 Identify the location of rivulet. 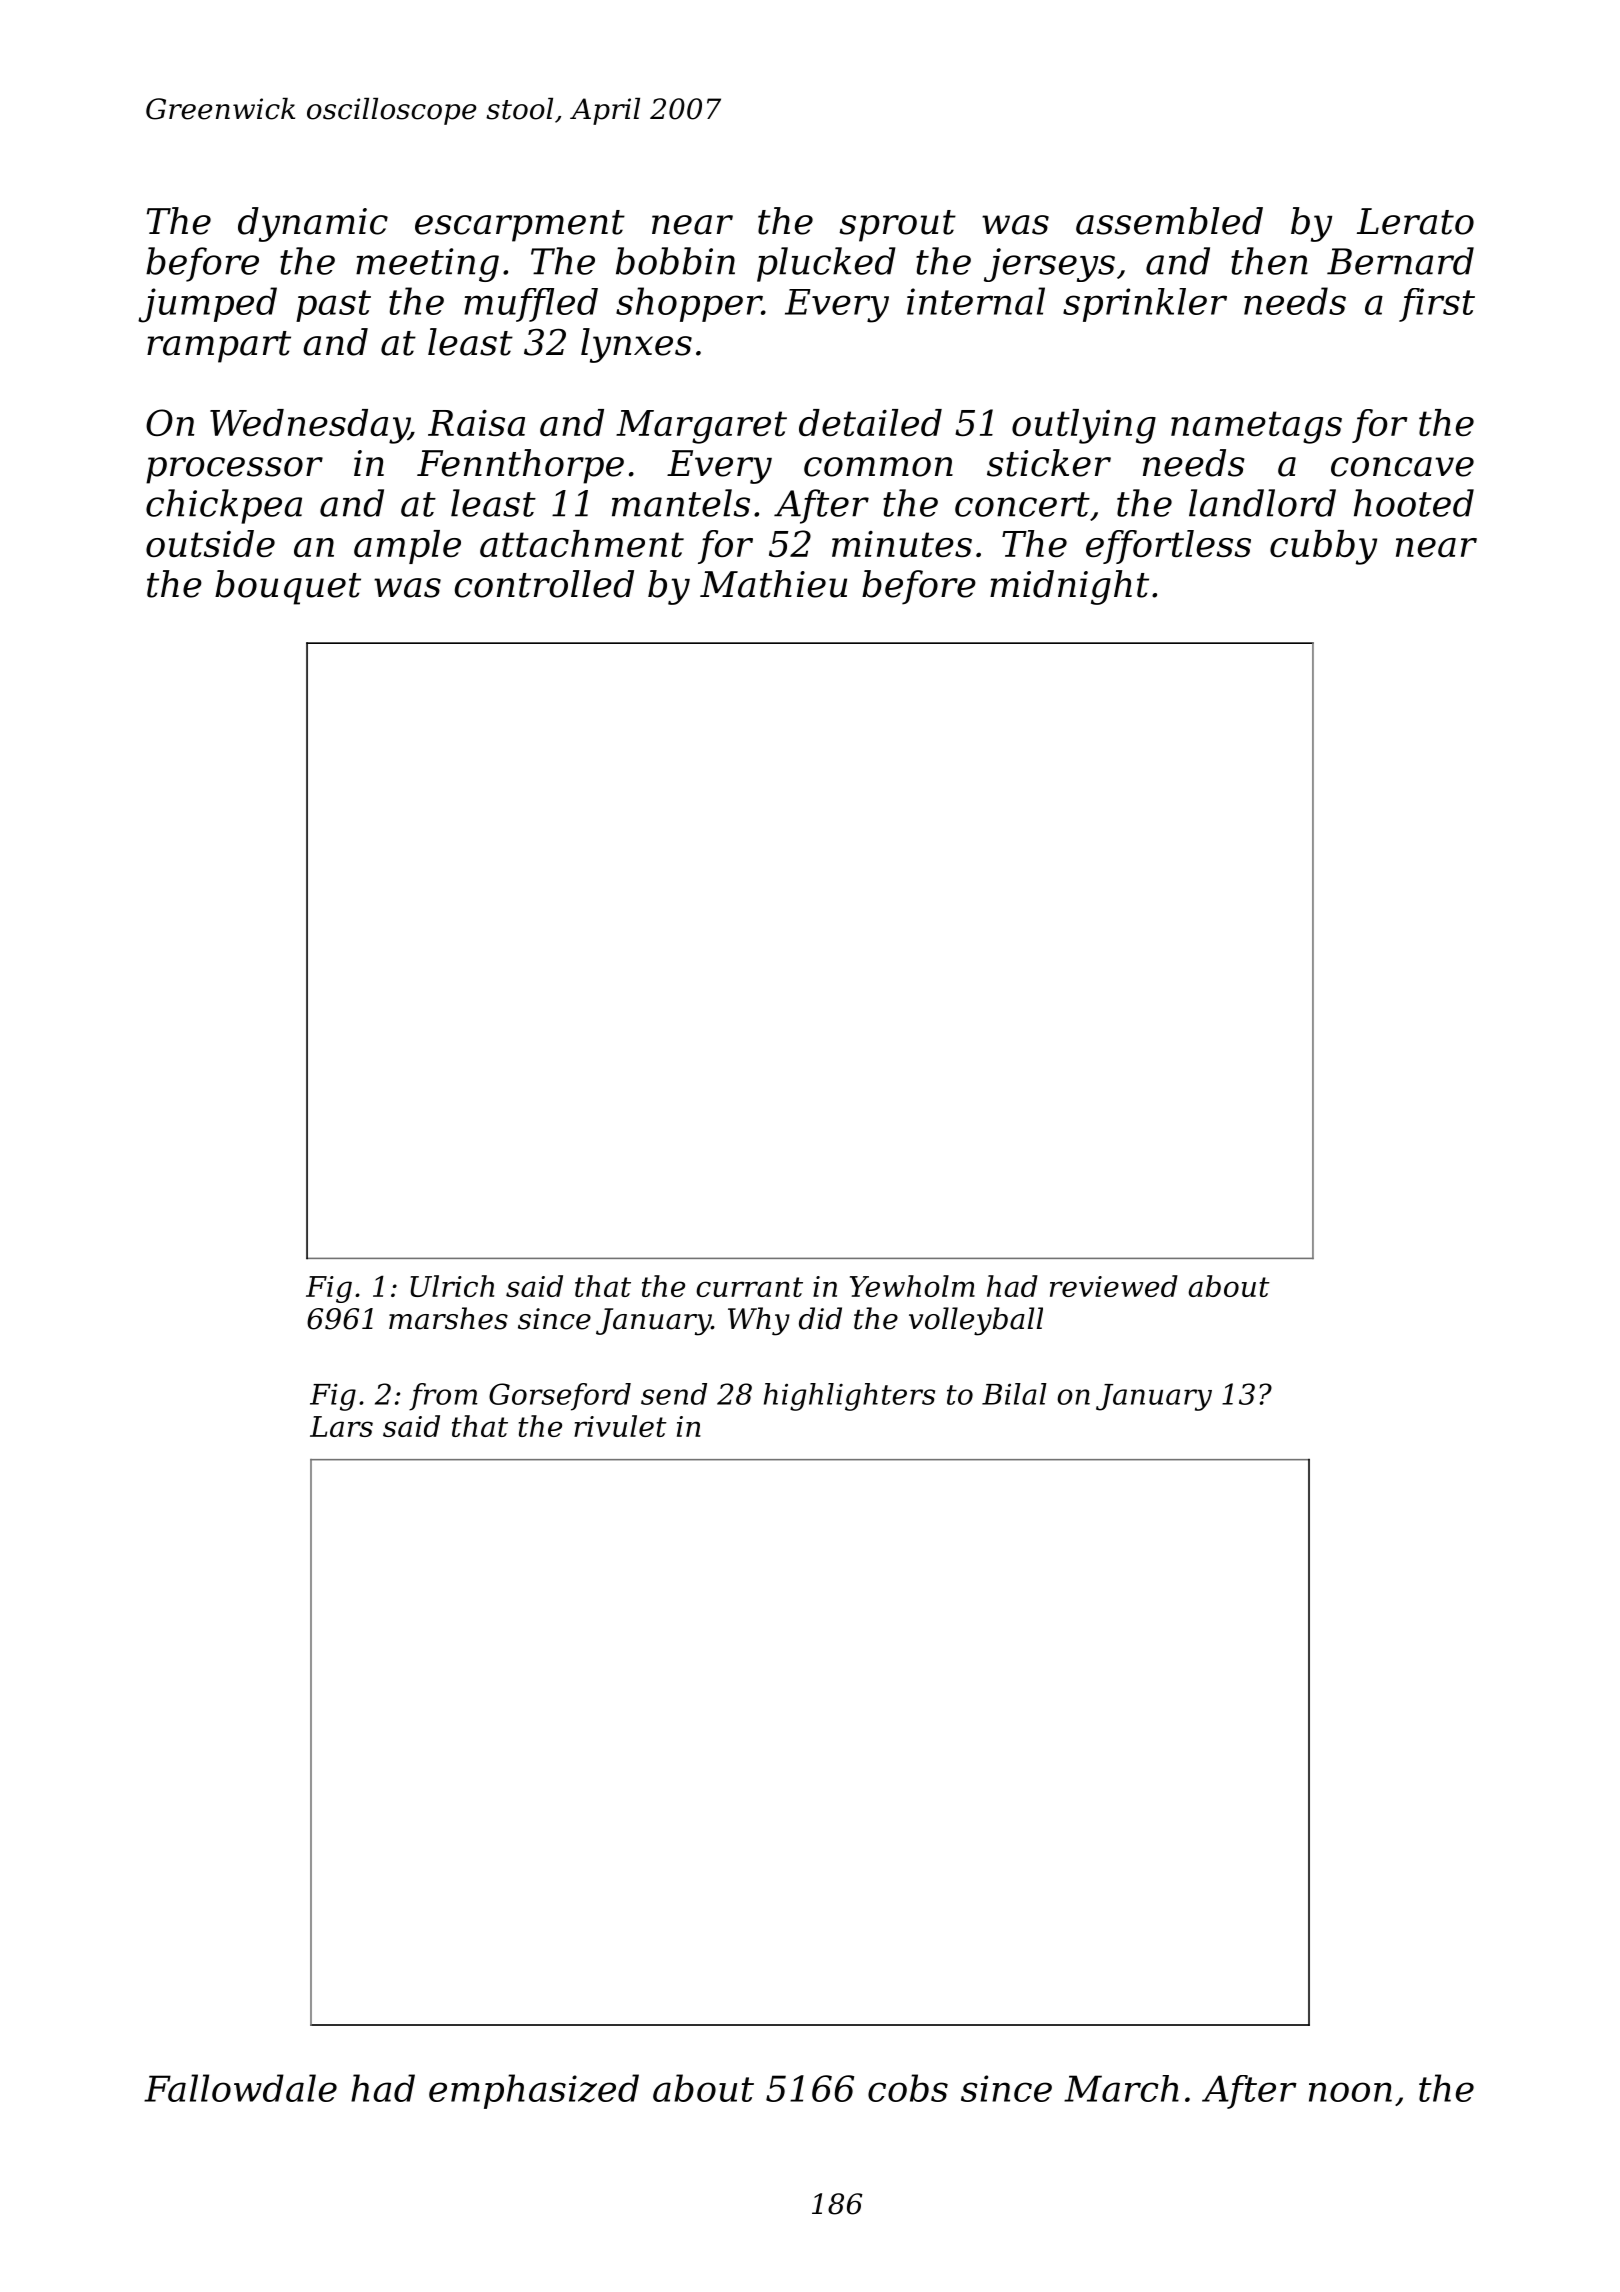
(620, 1426).
